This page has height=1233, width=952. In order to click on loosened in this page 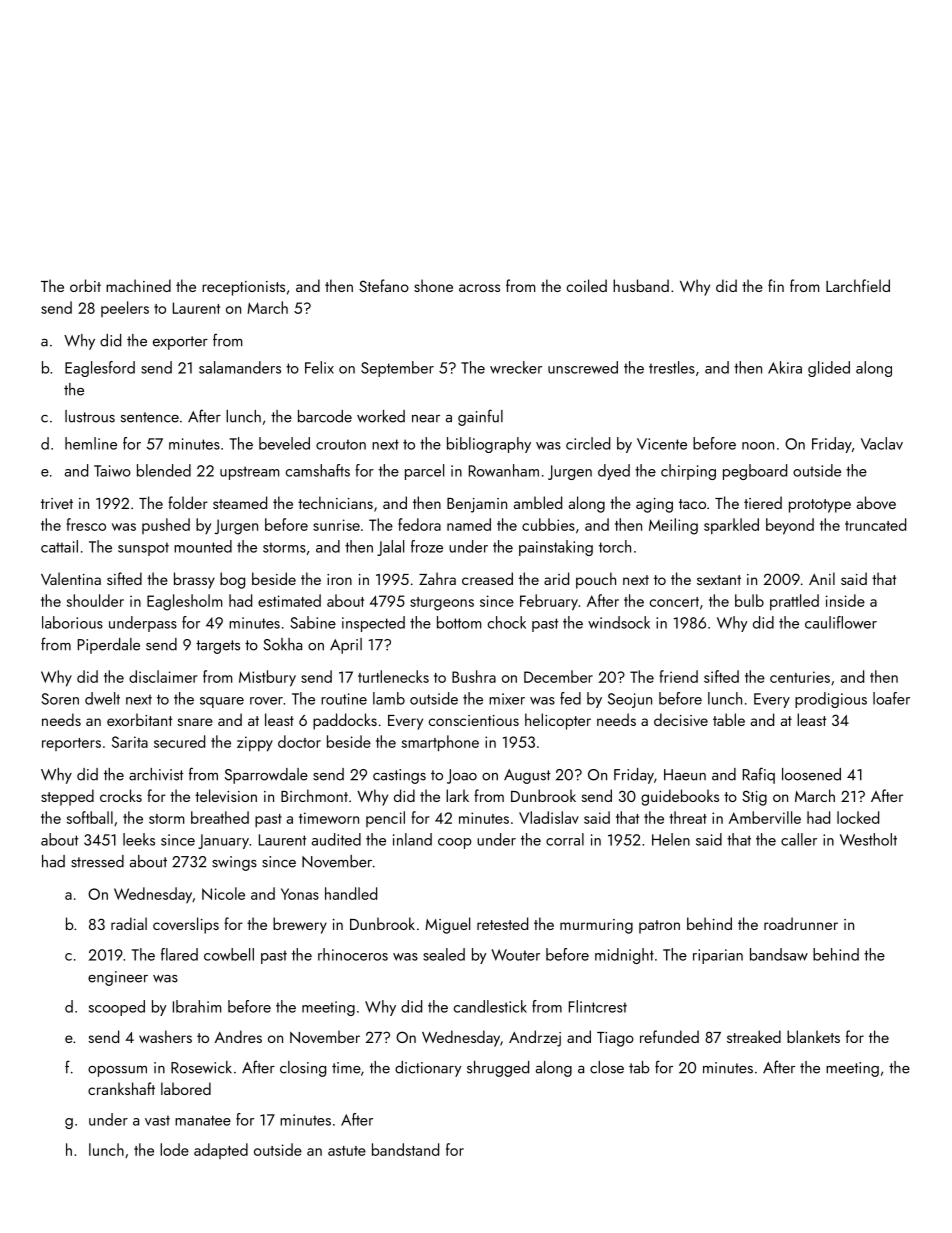, I will do `click(811, 774)`.
